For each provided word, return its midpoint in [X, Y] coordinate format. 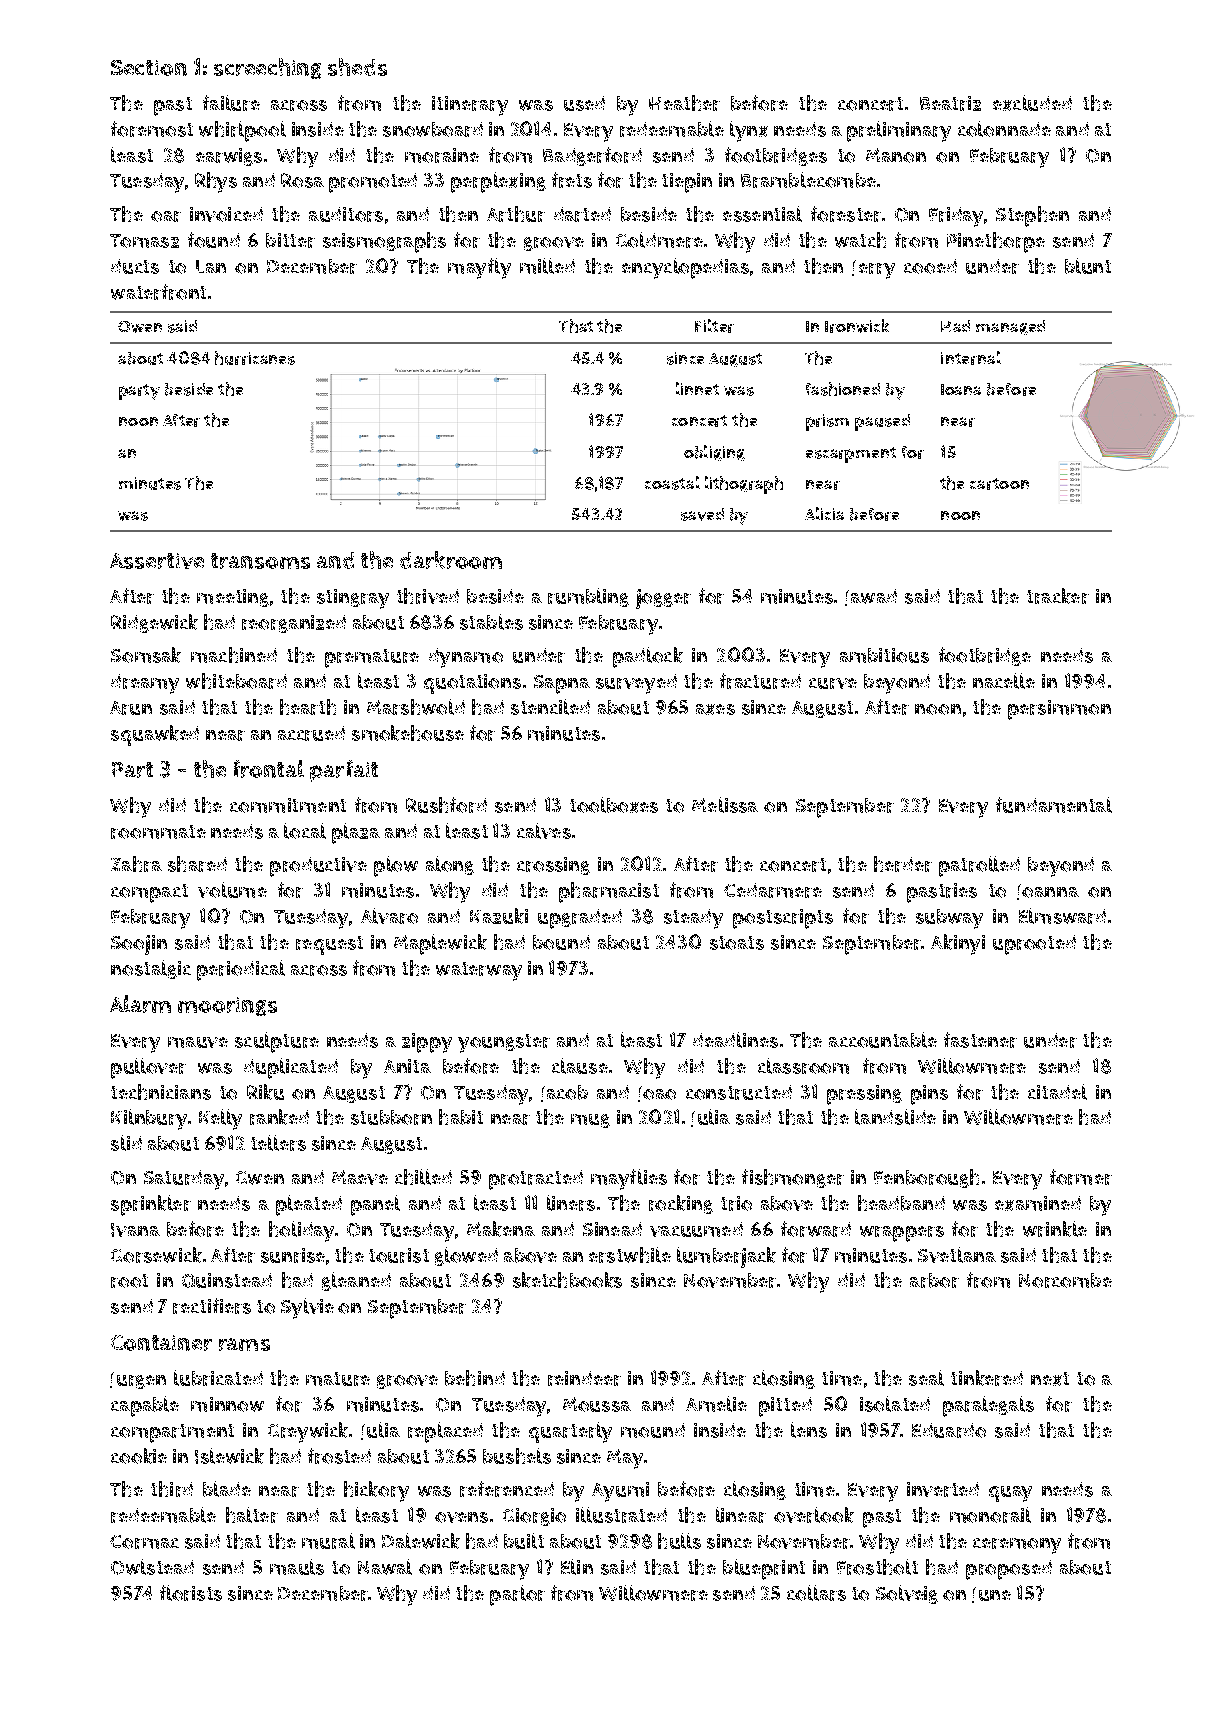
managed [1010, 327]
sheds [357, 67]
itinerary [470, 106]
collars [816, 1593]
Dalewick [421, 1541]
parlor [517, 1595]
